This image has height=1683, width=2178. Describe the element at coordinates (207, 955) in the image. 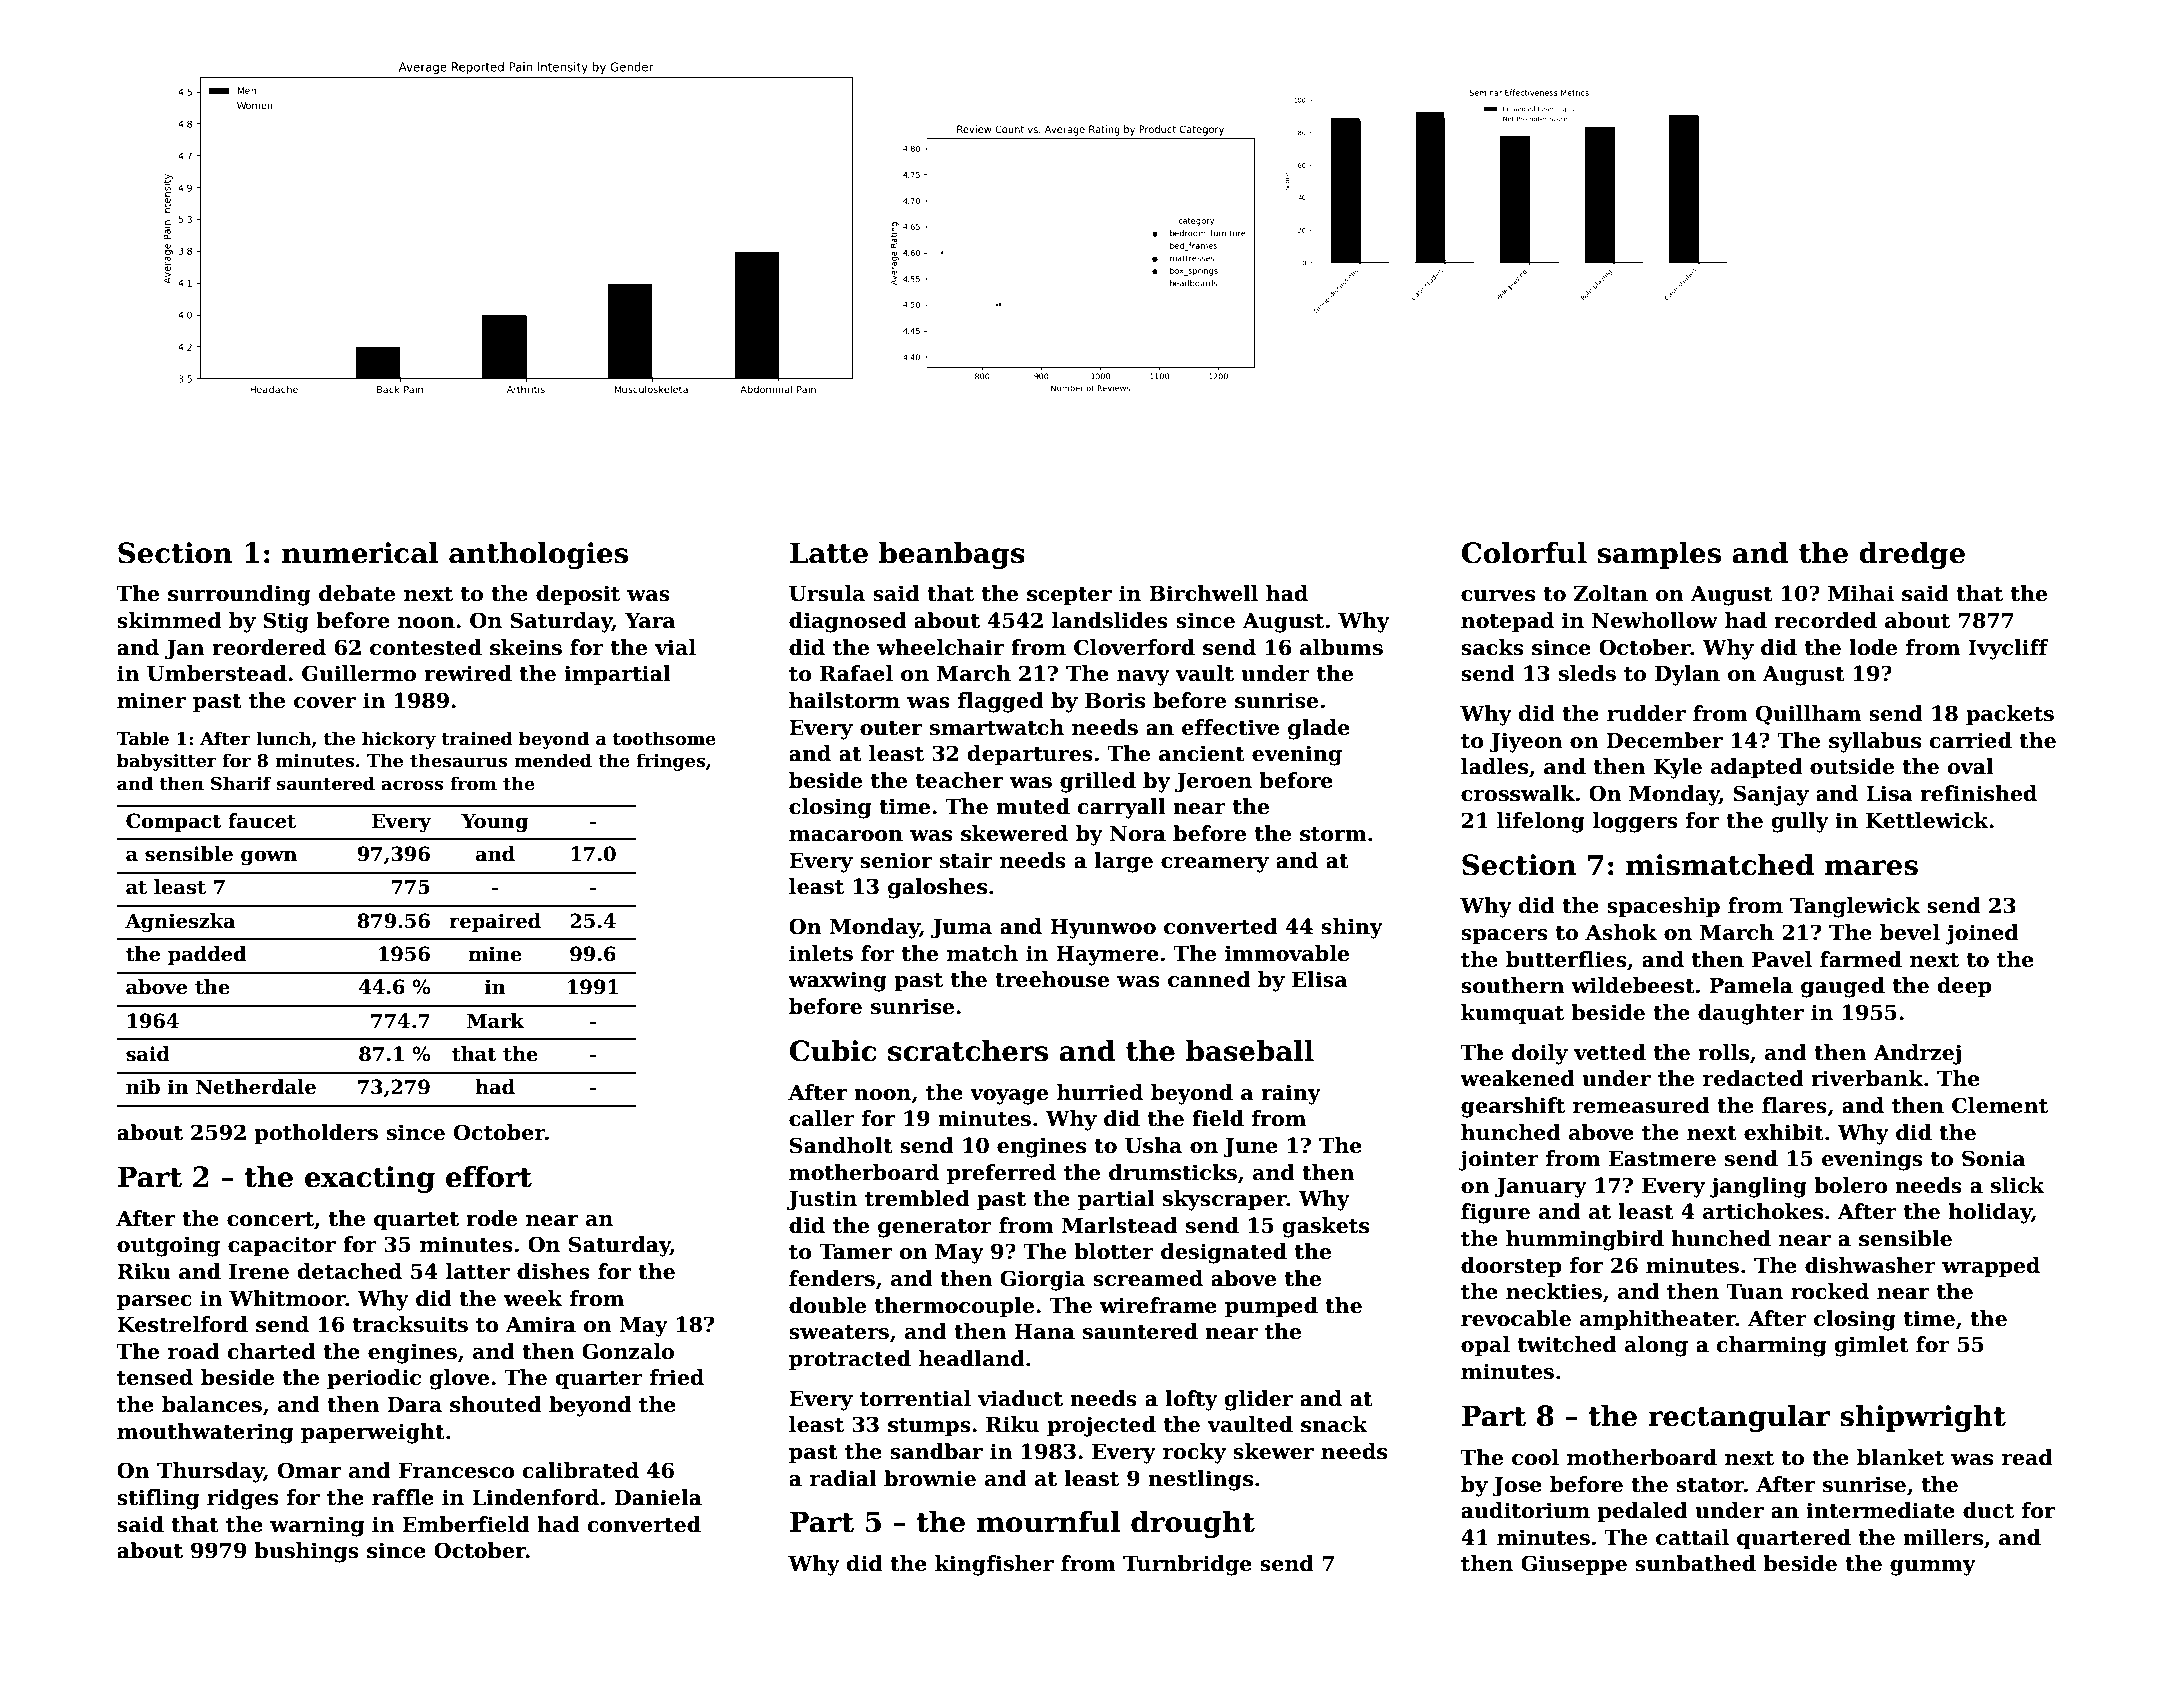

I see `padded` at that location.
